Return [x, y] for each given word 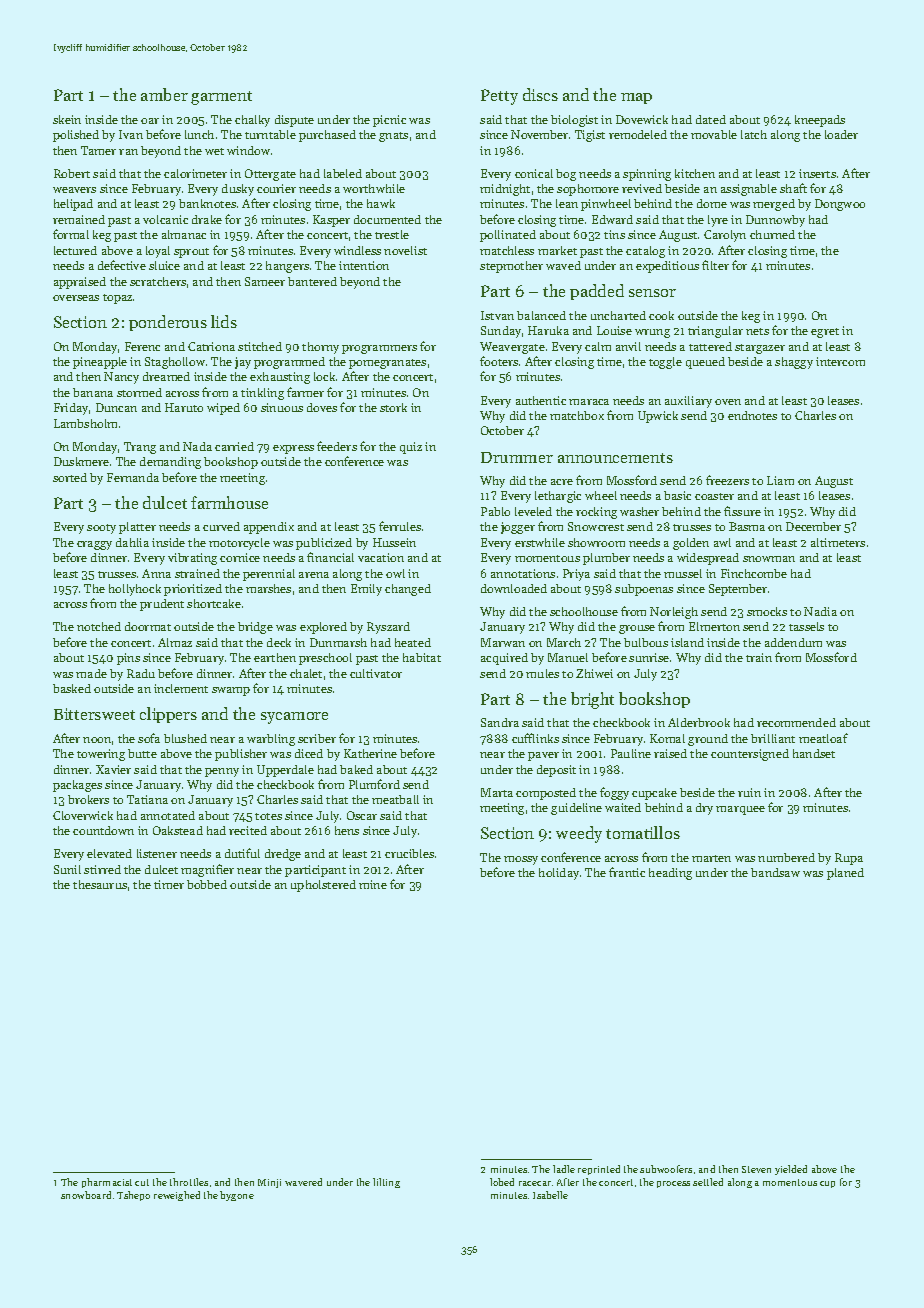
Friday [71, 409]
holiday [559, 874]
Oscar [362, 815]
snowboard [86, 1195]
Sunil [67, 869]
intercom [840, 361]
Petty [499, 97]
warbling [271, 740]
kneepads [820, 121]
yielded [791, 1170]
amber [164, 94]
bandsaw [775, 872]
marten [711, 858]
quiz [411, 448]
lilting [386, 1183]
